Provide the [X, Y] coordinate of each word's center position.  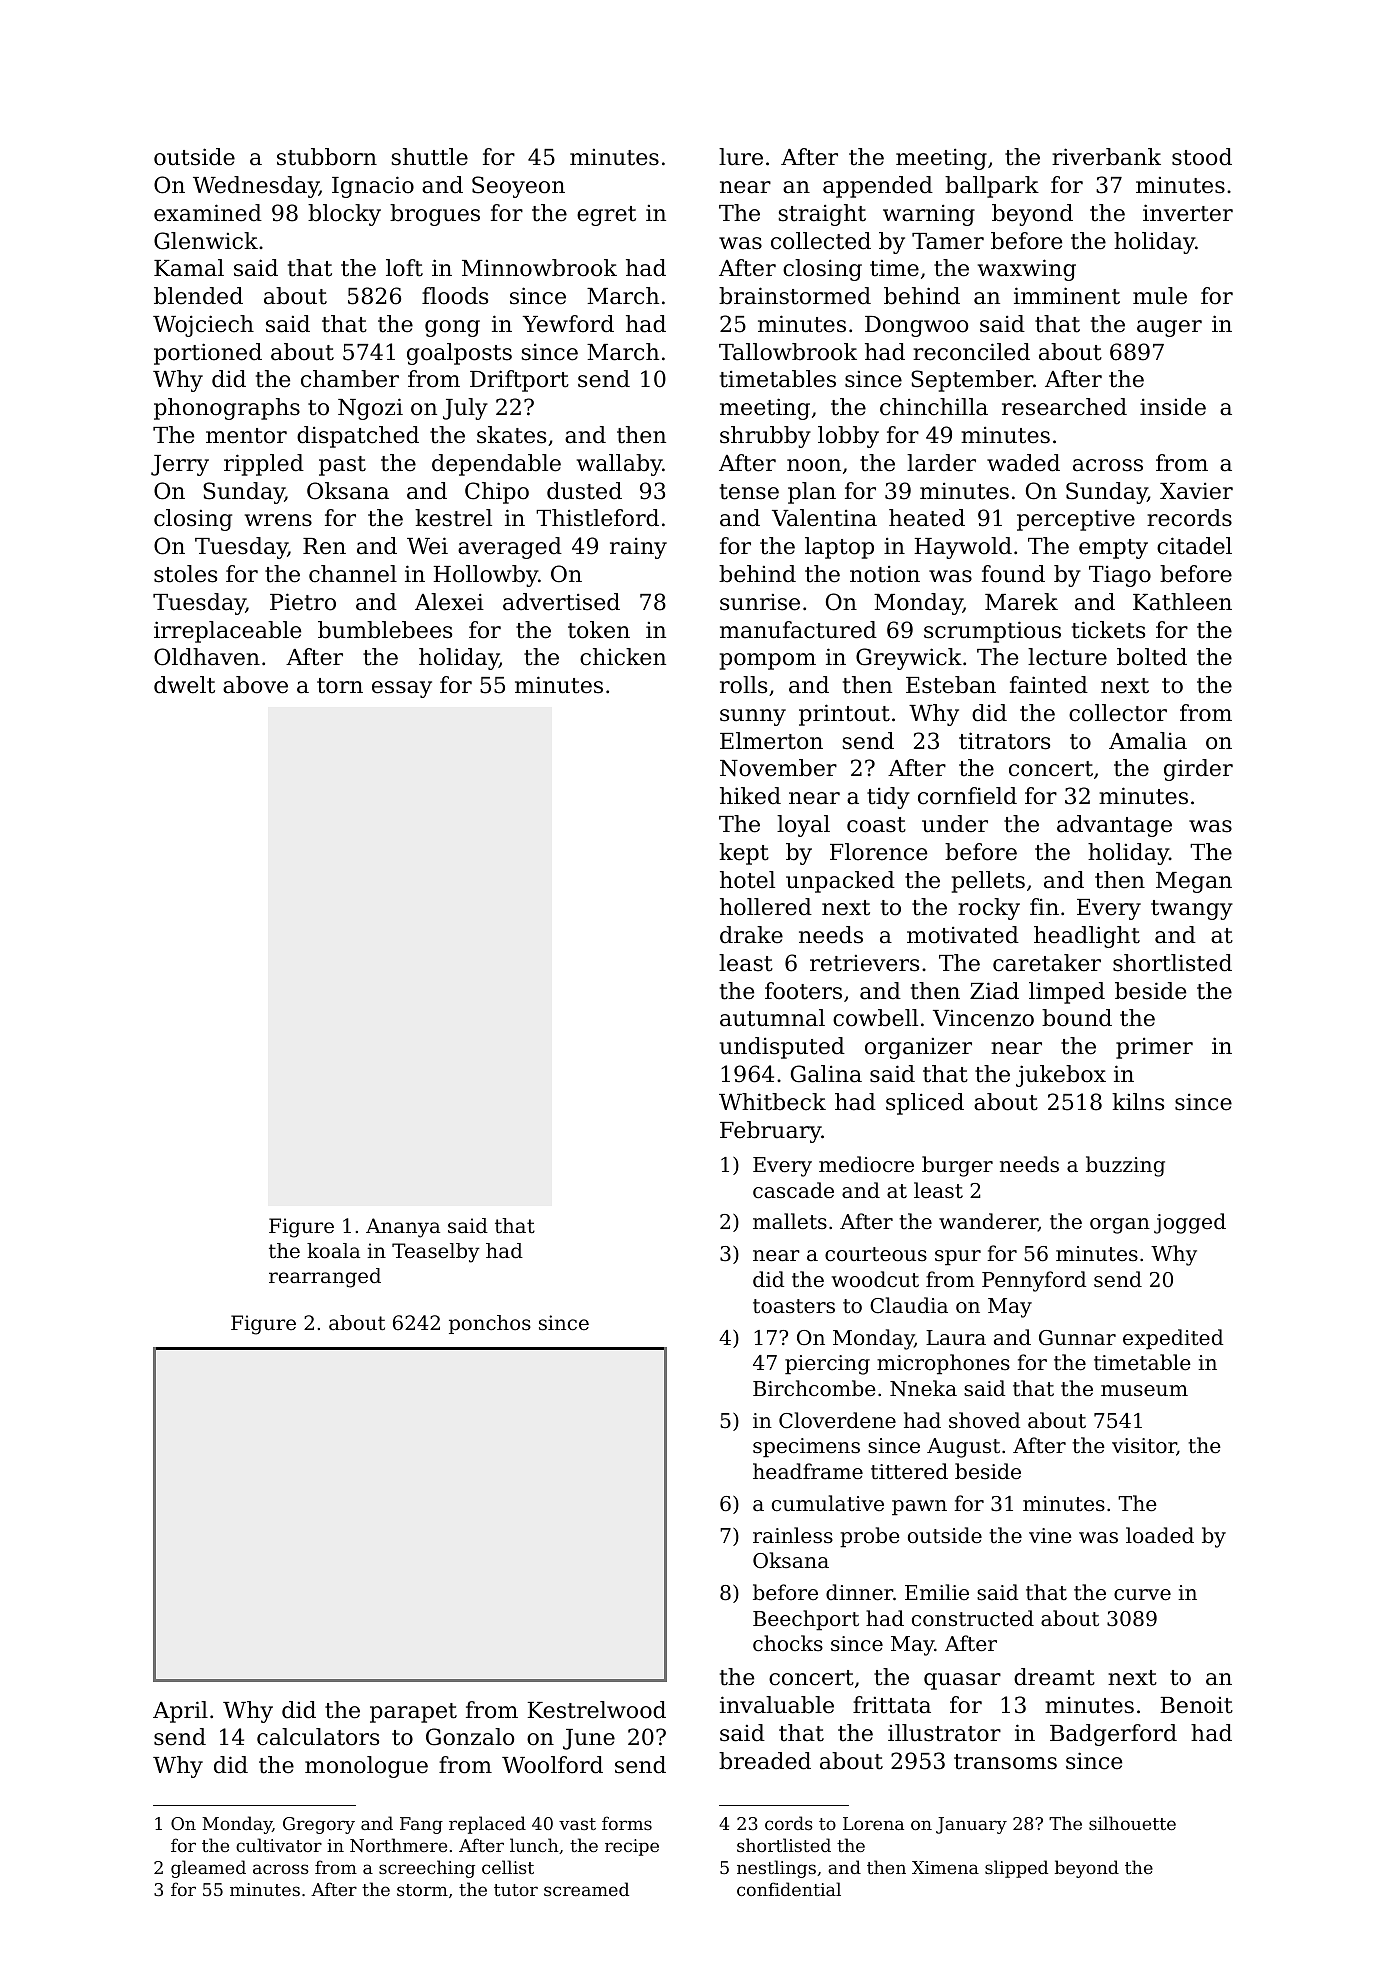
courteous [876, 1254]
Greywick [909, 659]
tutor [516, 1890]
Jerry [180, 465]
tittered [909, 1471]
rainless [793, 1535]
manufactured [798, 630]
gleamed [208, 1869]
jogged [1190, 1223]
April [180, 1712]
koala [333, 1251]
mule [1160, 296]
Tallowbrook [788, 352]
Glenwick [206, 241]
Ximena [945, 1867]
